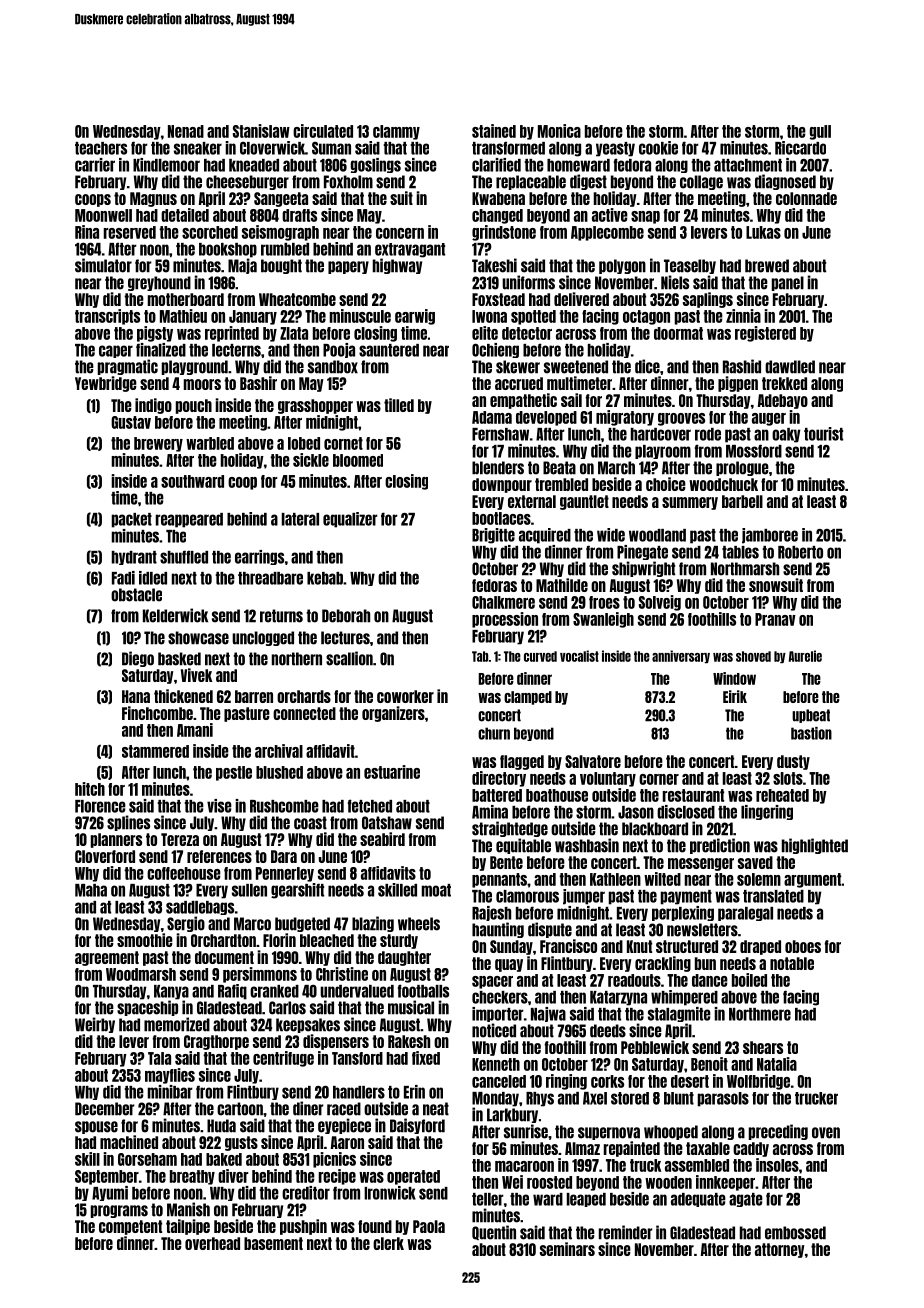 The width and height of the screenshot is (924, 1308). Describe the element at coordinates (607, 233) in the screenshot. I see `Applecombe` at that location.
